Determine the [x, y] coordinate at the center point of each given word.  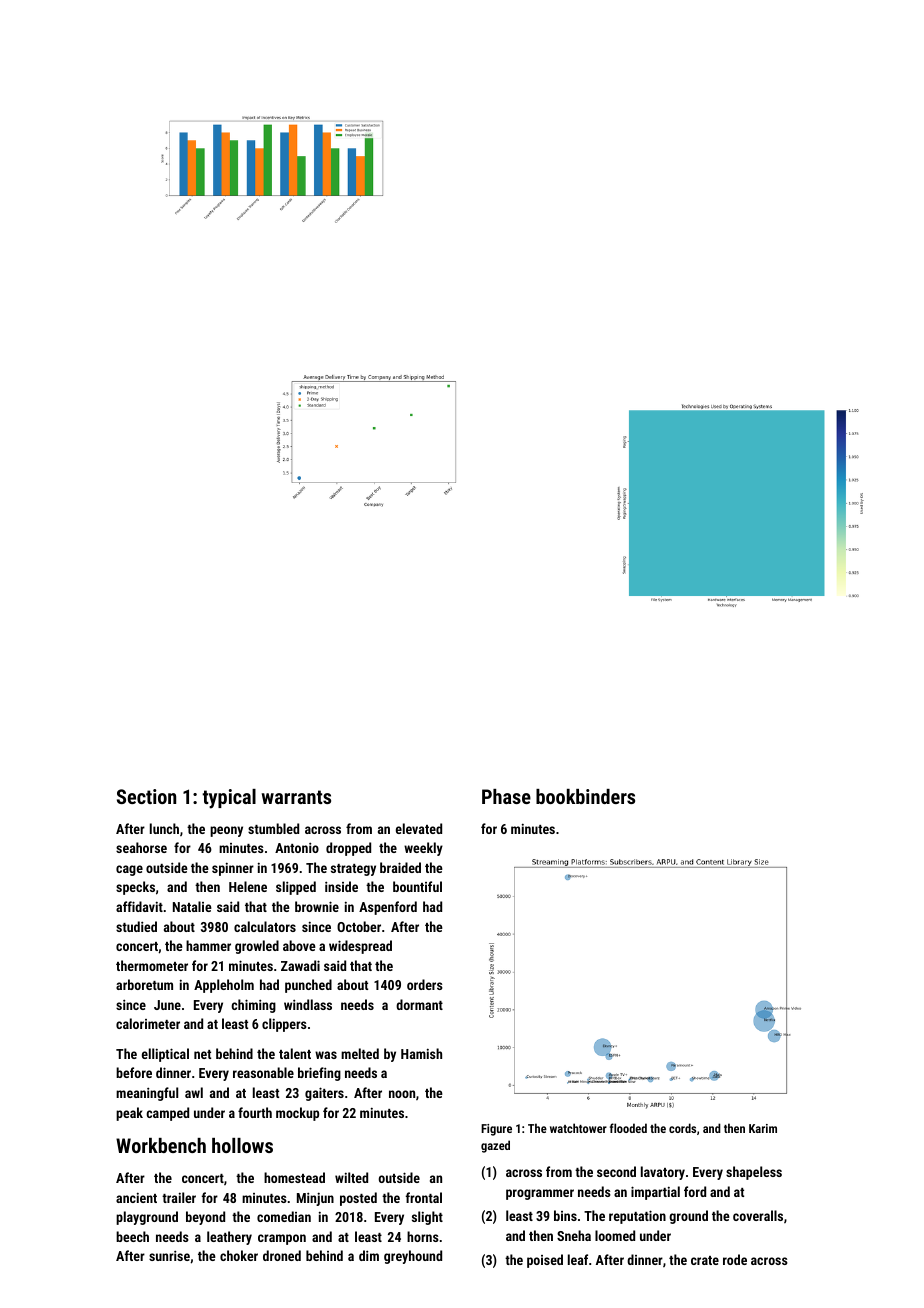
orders [425, 984]
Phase [506, 796]
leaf [578, 1259]
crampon [282, 1239]
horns [423, 1236]
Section [146, 796]
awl [194, 1092]
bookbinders [585, 796]
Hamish [421, 1053]
